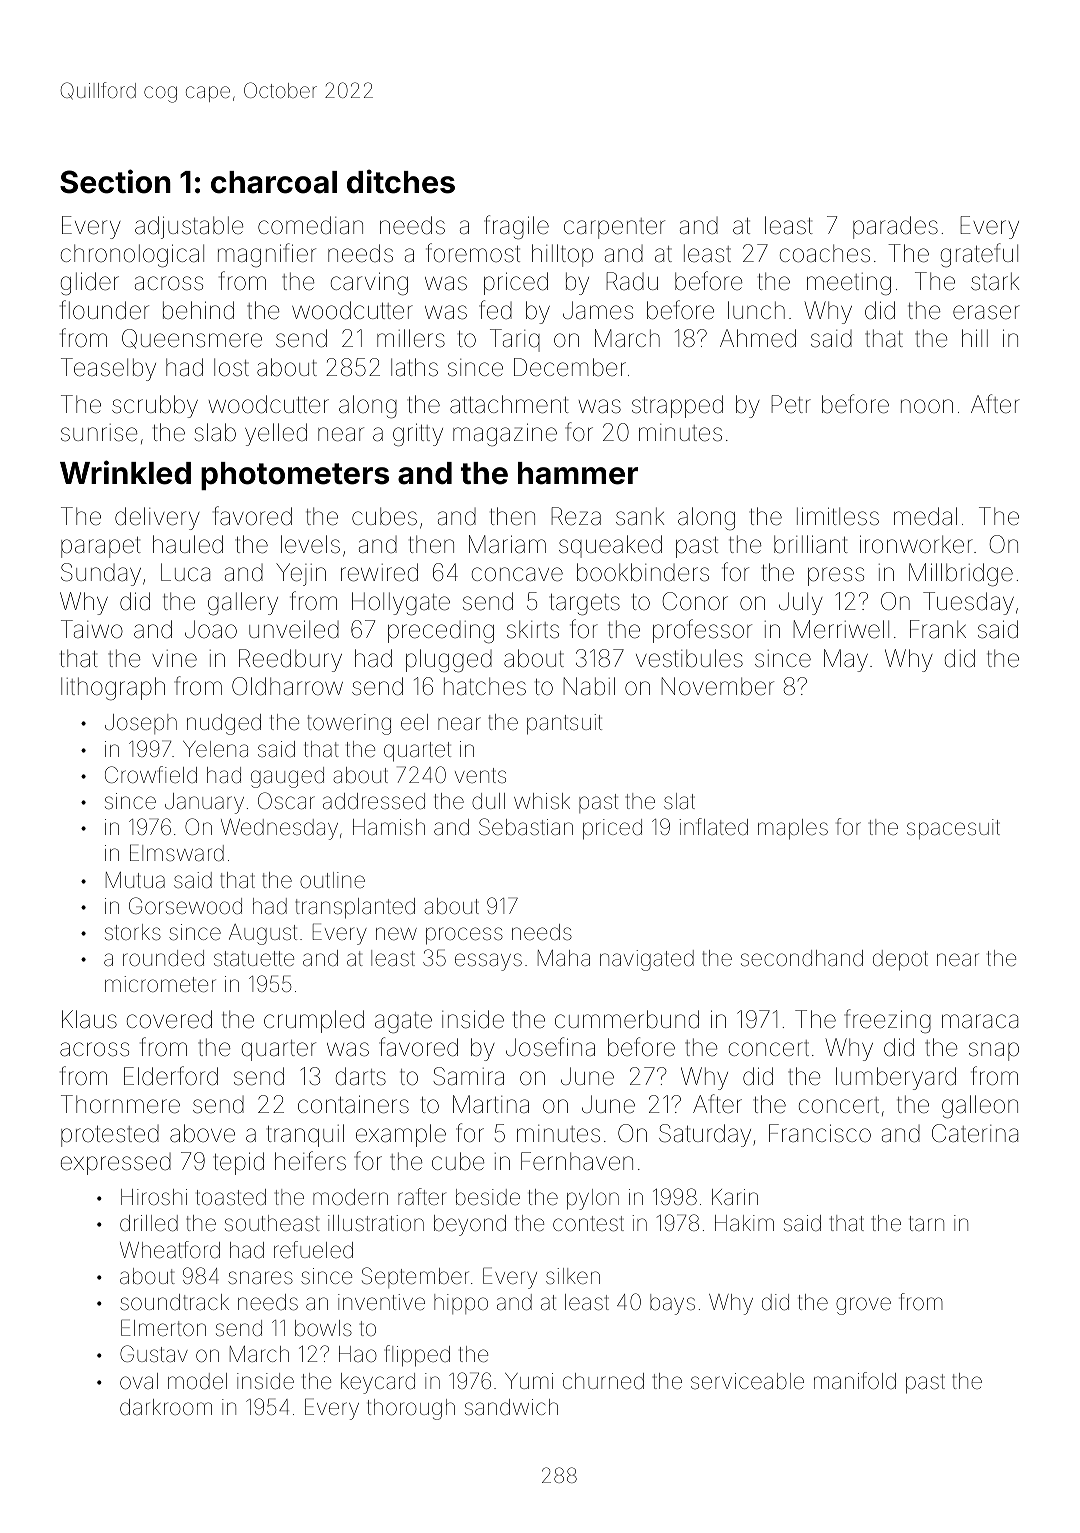 Image resolution: width=1080 pixels, height=1533 pixels. What do you see at coordinates (953, 829) in the screenshot?
I see `spacesuit` at bounding box center [953, 829].
